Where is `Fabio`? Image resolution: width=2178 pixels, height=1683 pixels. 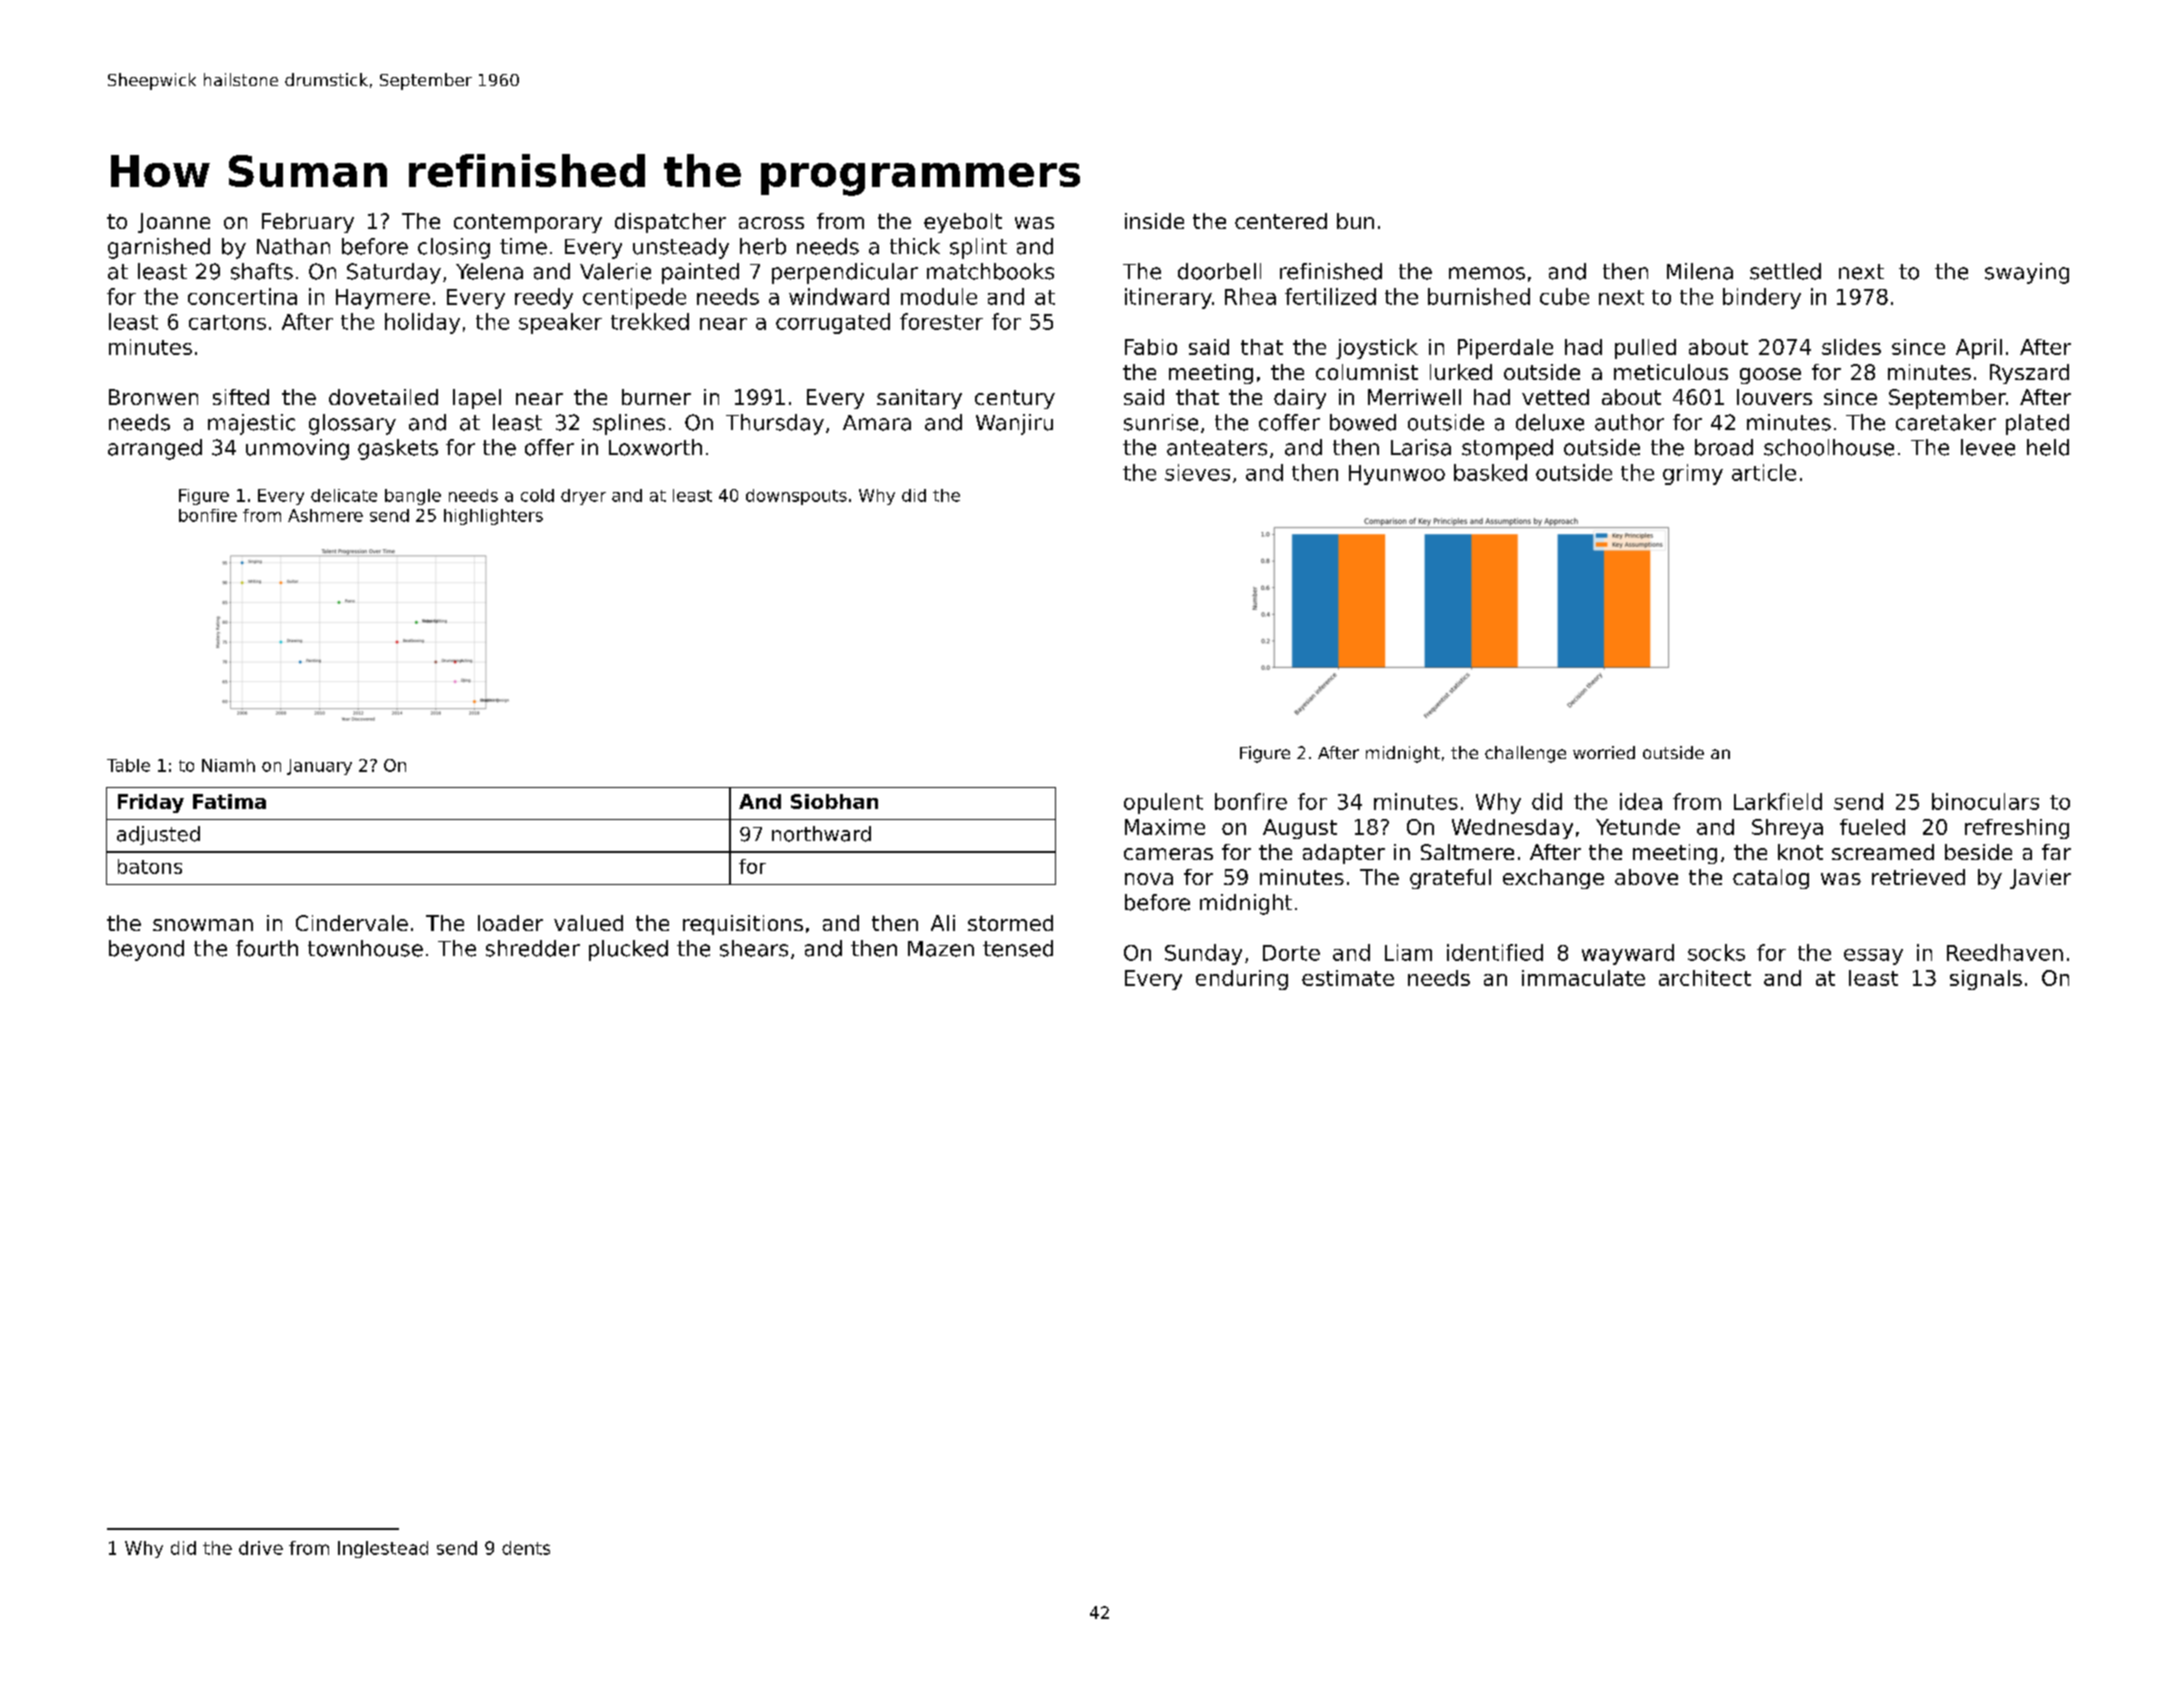
Fabio is located at coordinates (1151, 347).
